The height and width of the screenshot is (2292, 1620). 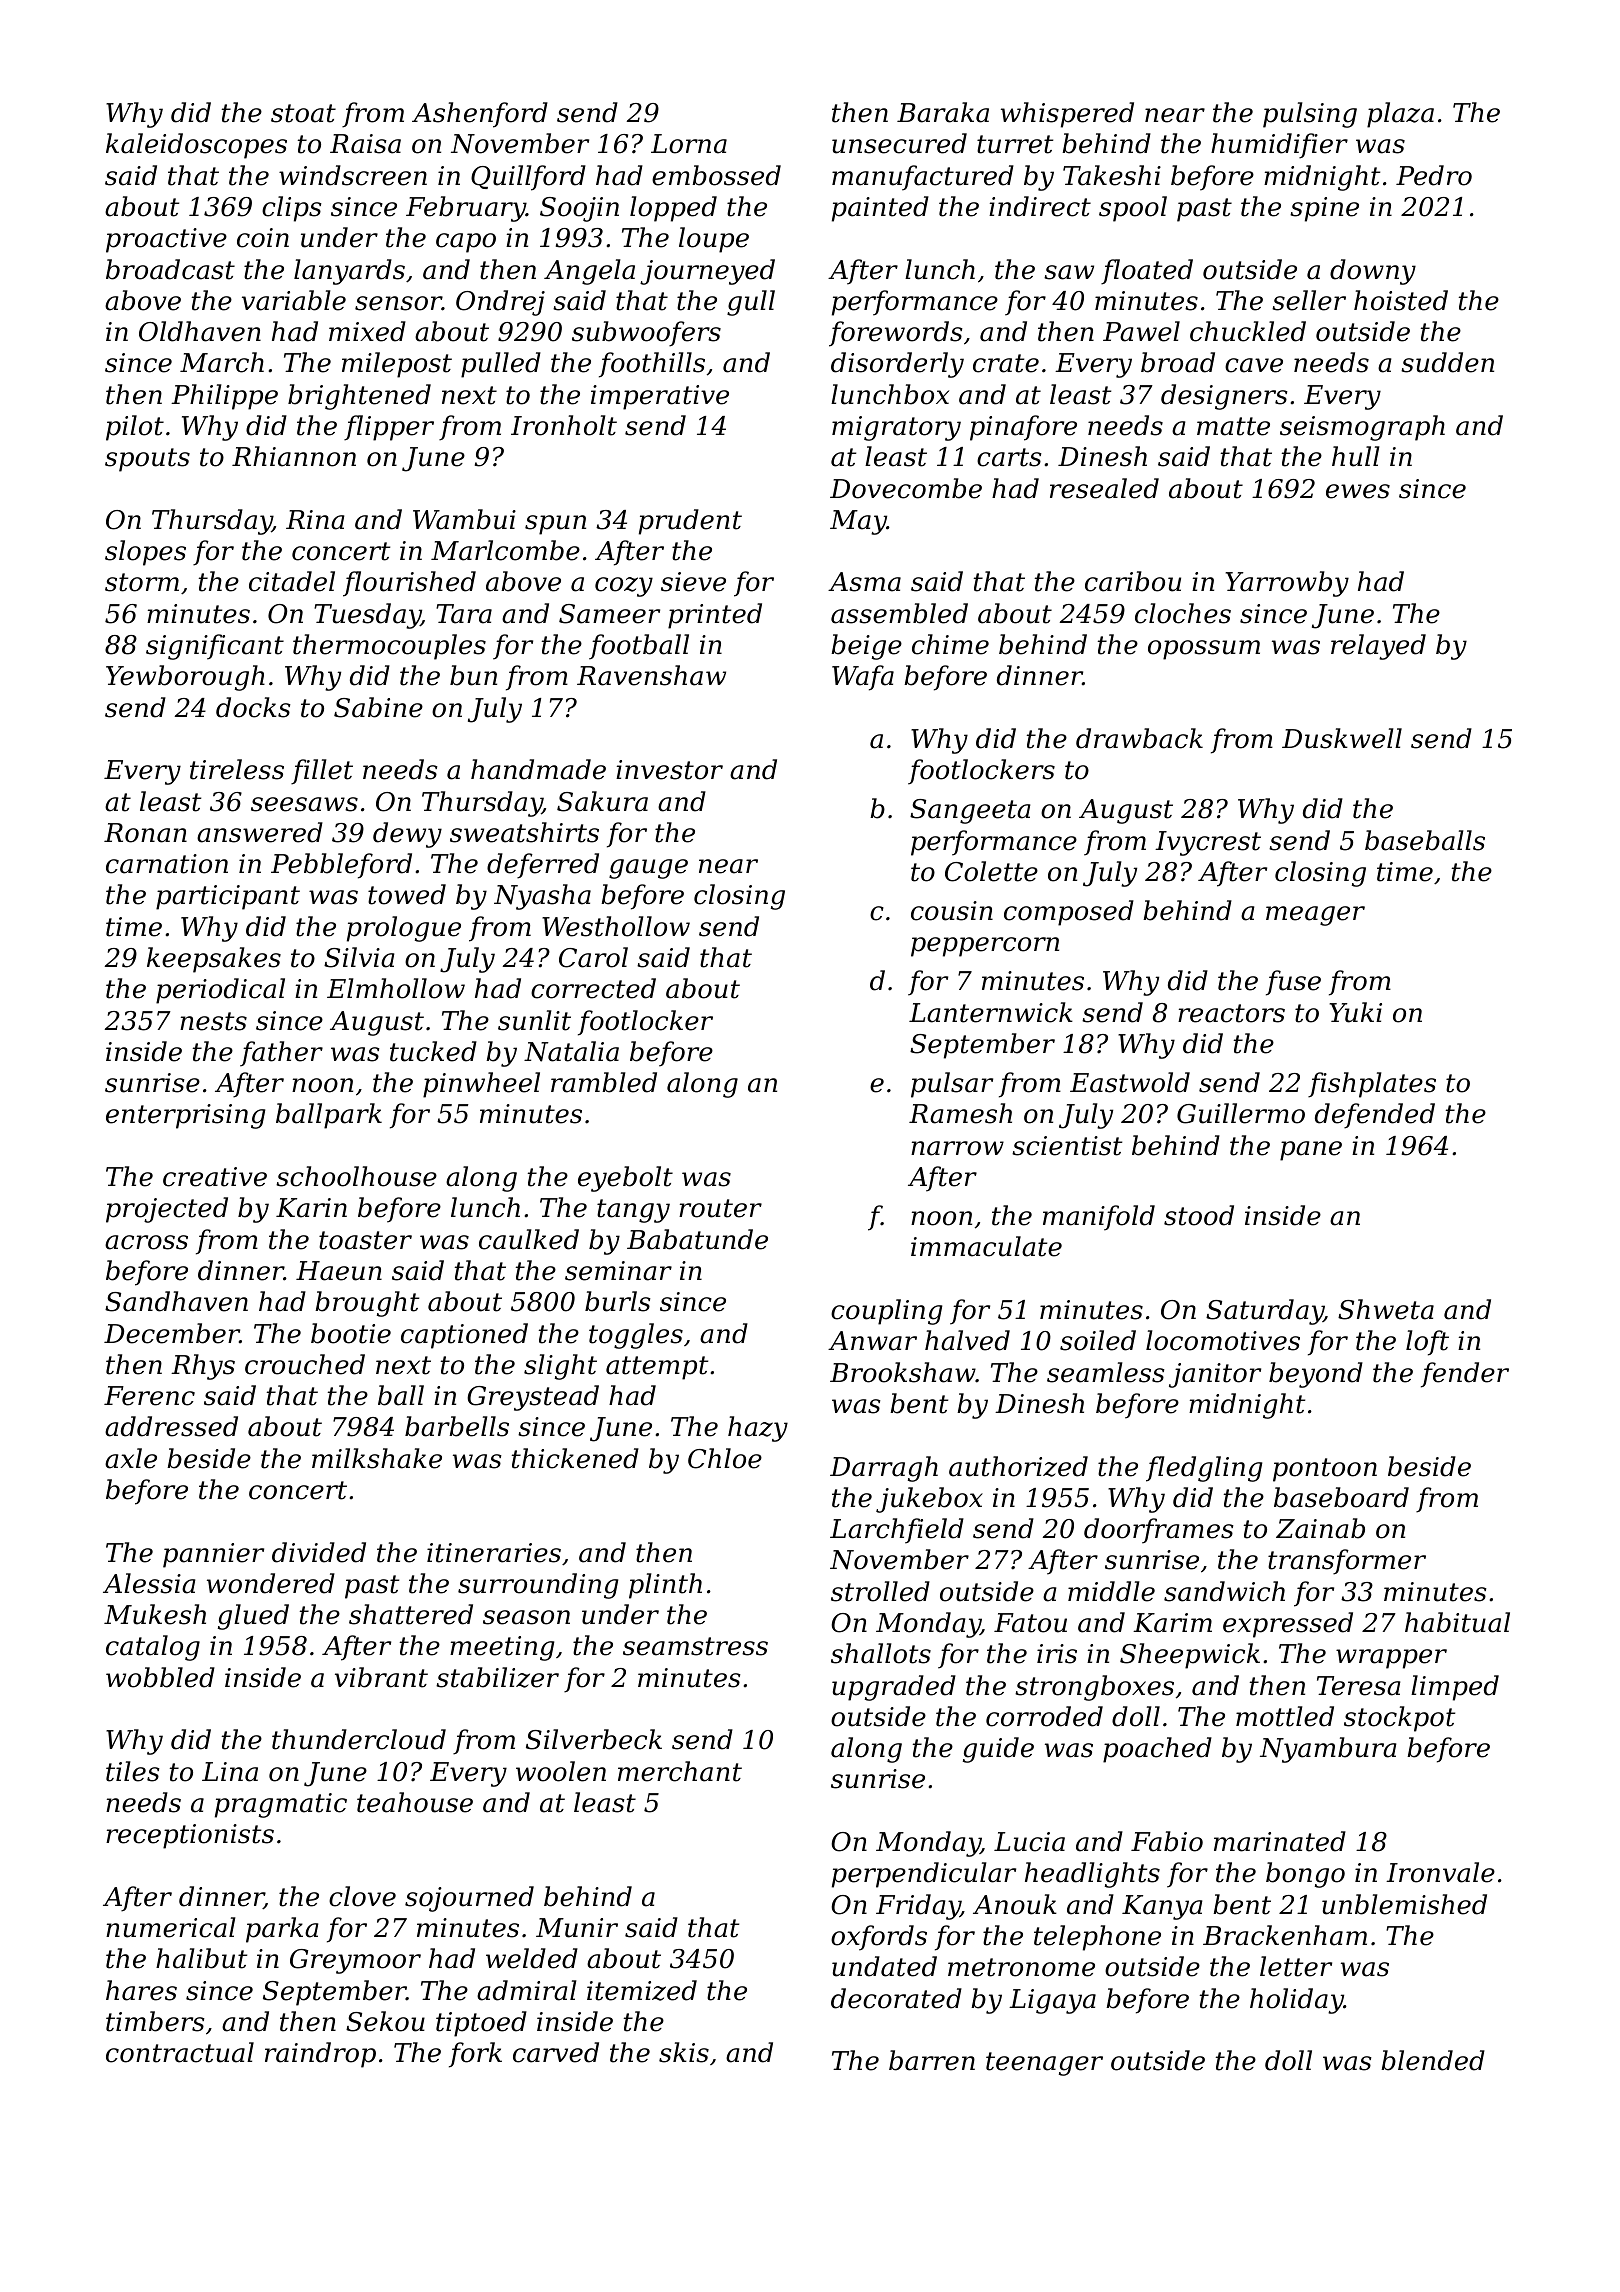 What do you see at coordinates (707, 272) in the screenshot?
I see `journeyed` at bounding box center [707, 272].
